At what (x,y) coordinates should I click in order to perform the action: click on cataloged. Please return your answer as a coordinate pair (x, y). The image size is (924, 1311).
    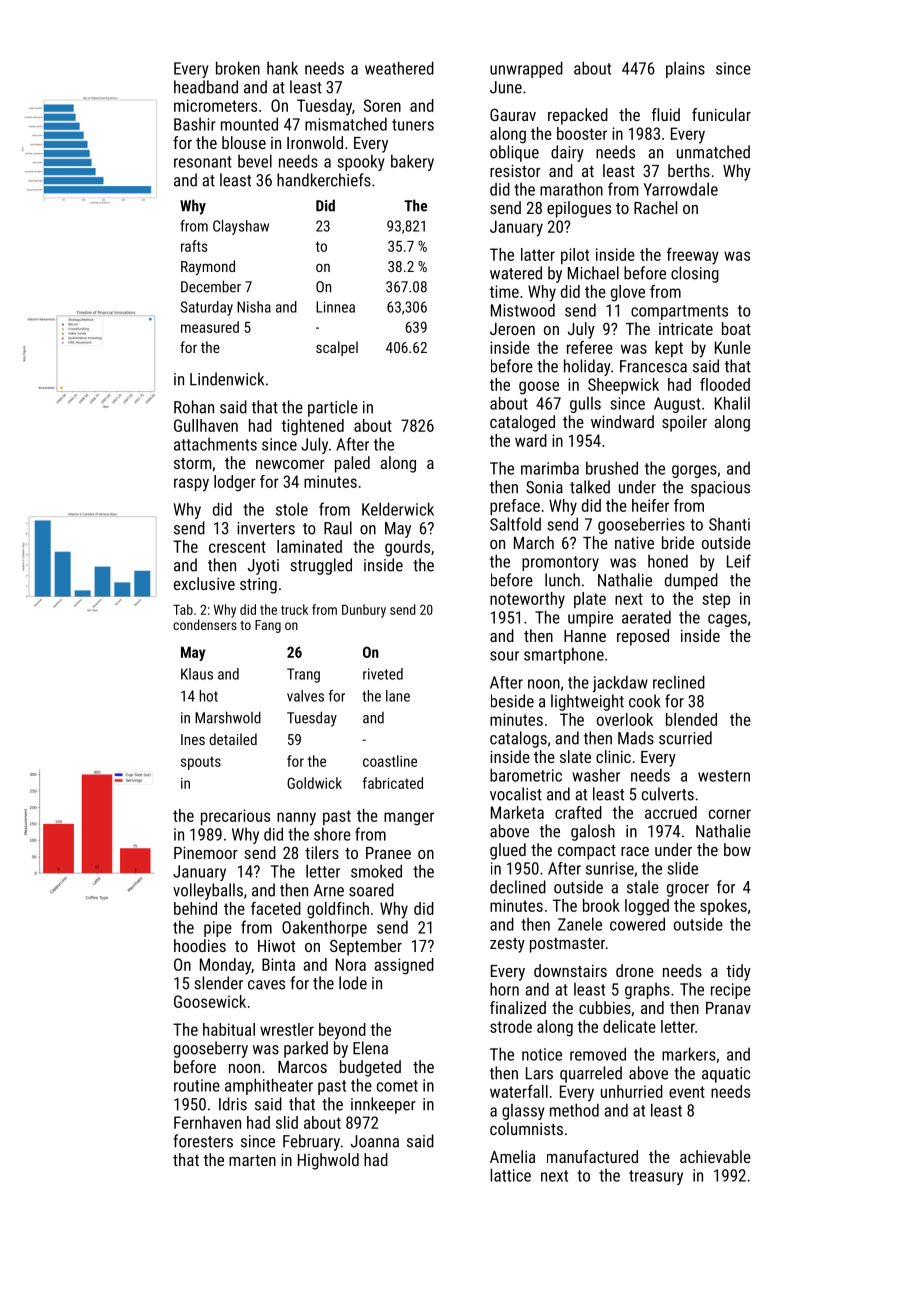
    Looking at the image, I should click on (522, 423).
